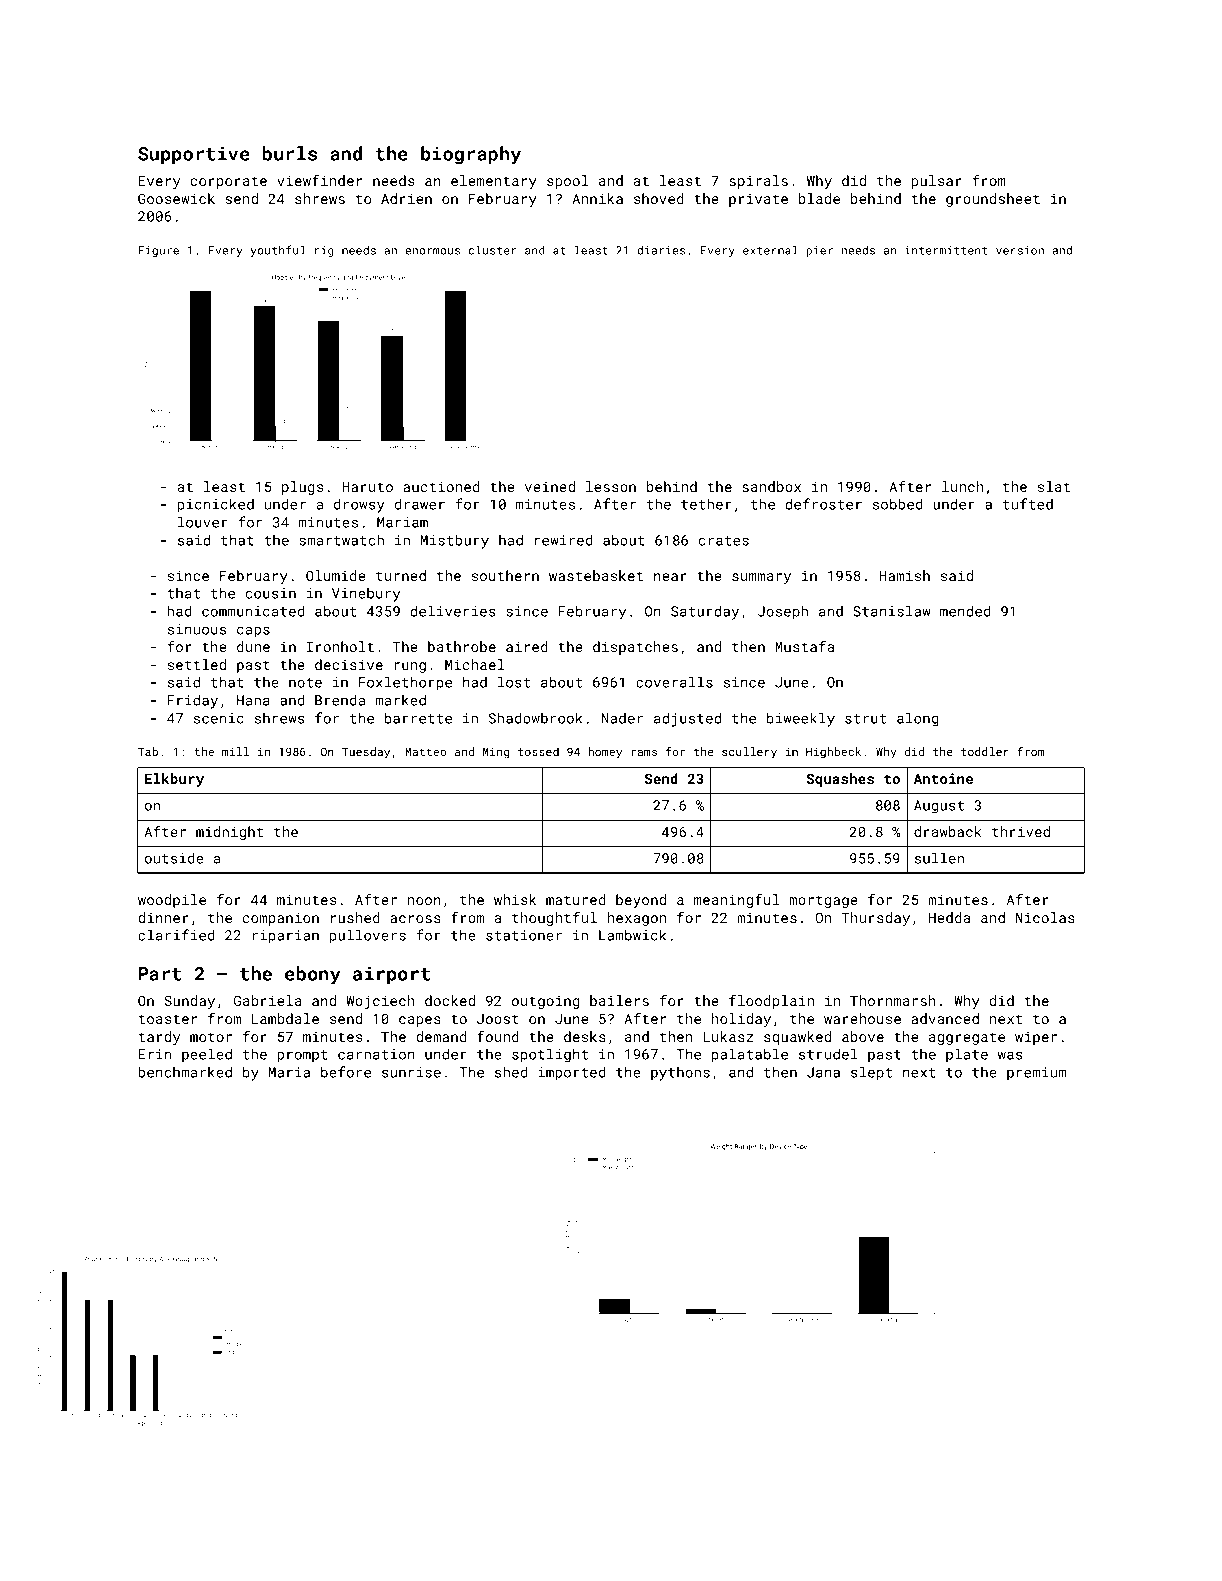 The width and height of the screenshot is (1222, 1581). Describe the element at coordinates (524, 935) in the screenshot. I see `stationer` at that location.
